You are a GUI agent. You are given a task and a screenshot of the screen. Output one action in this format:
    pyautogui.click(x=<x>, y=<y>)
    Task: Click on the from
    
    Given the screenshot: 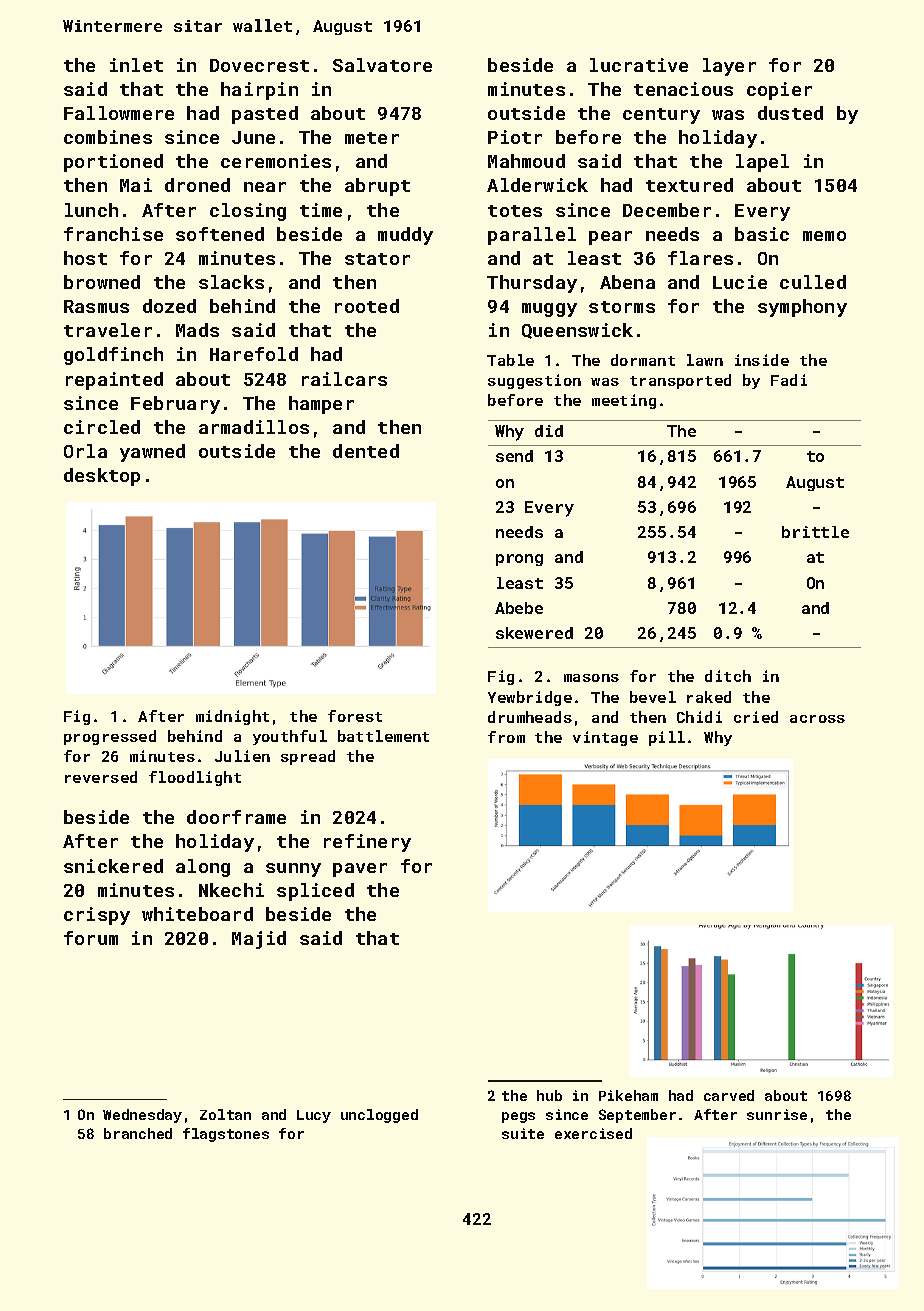 What is the action you would take?
    pyautogui.click(x=506, y=737)
